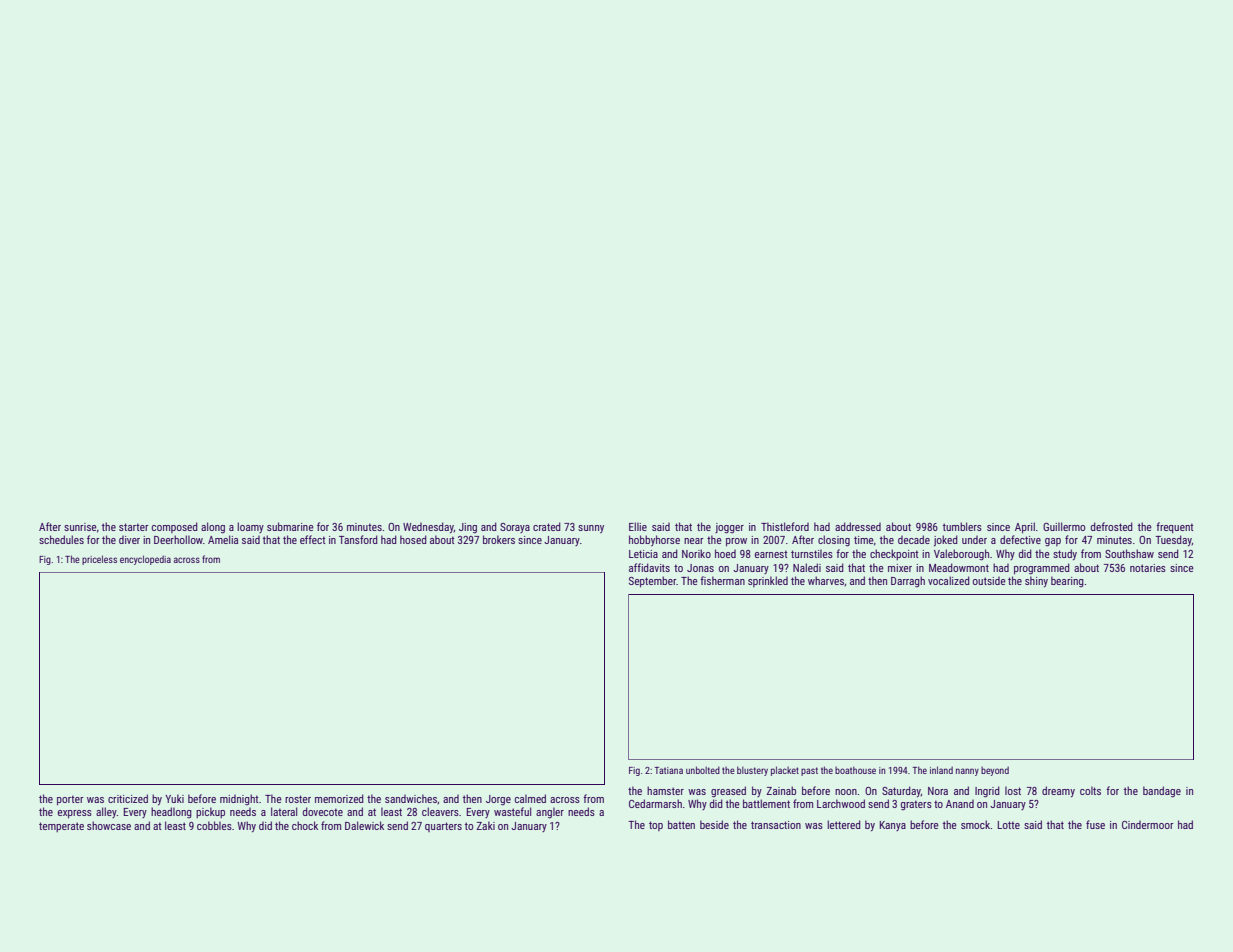  What do you see at coordinates (61, 827) in the screenshot?
I see `temperate` at bounding box center [61, 827].
